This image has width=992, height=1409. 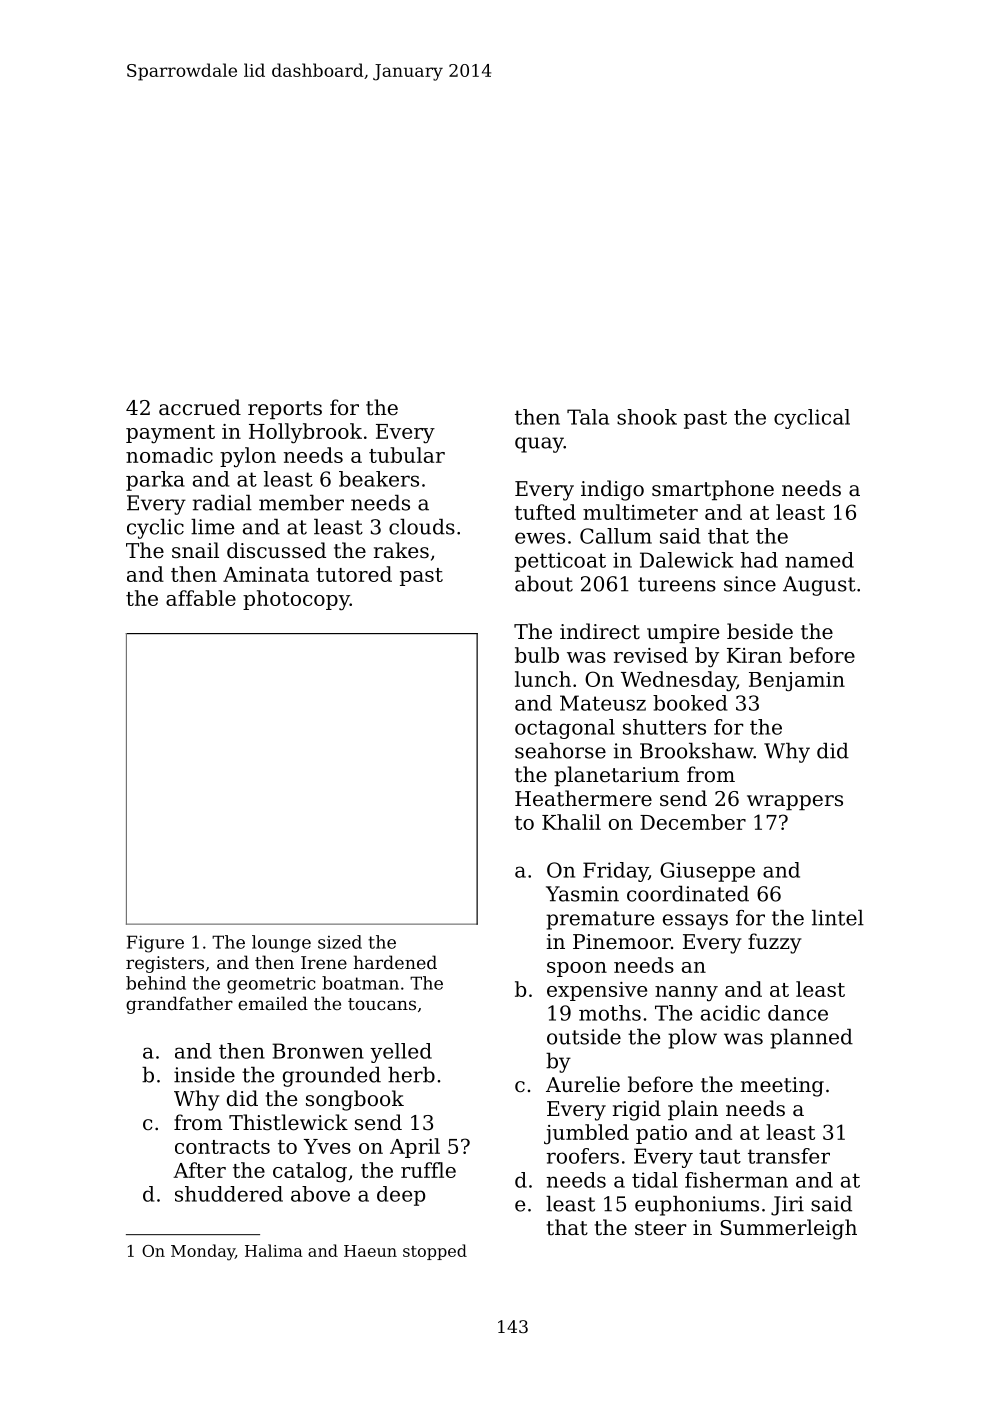 What do you see at coordinates (411, 1075) in the image?
I see `herb` at bounding box center [411, 1075].
